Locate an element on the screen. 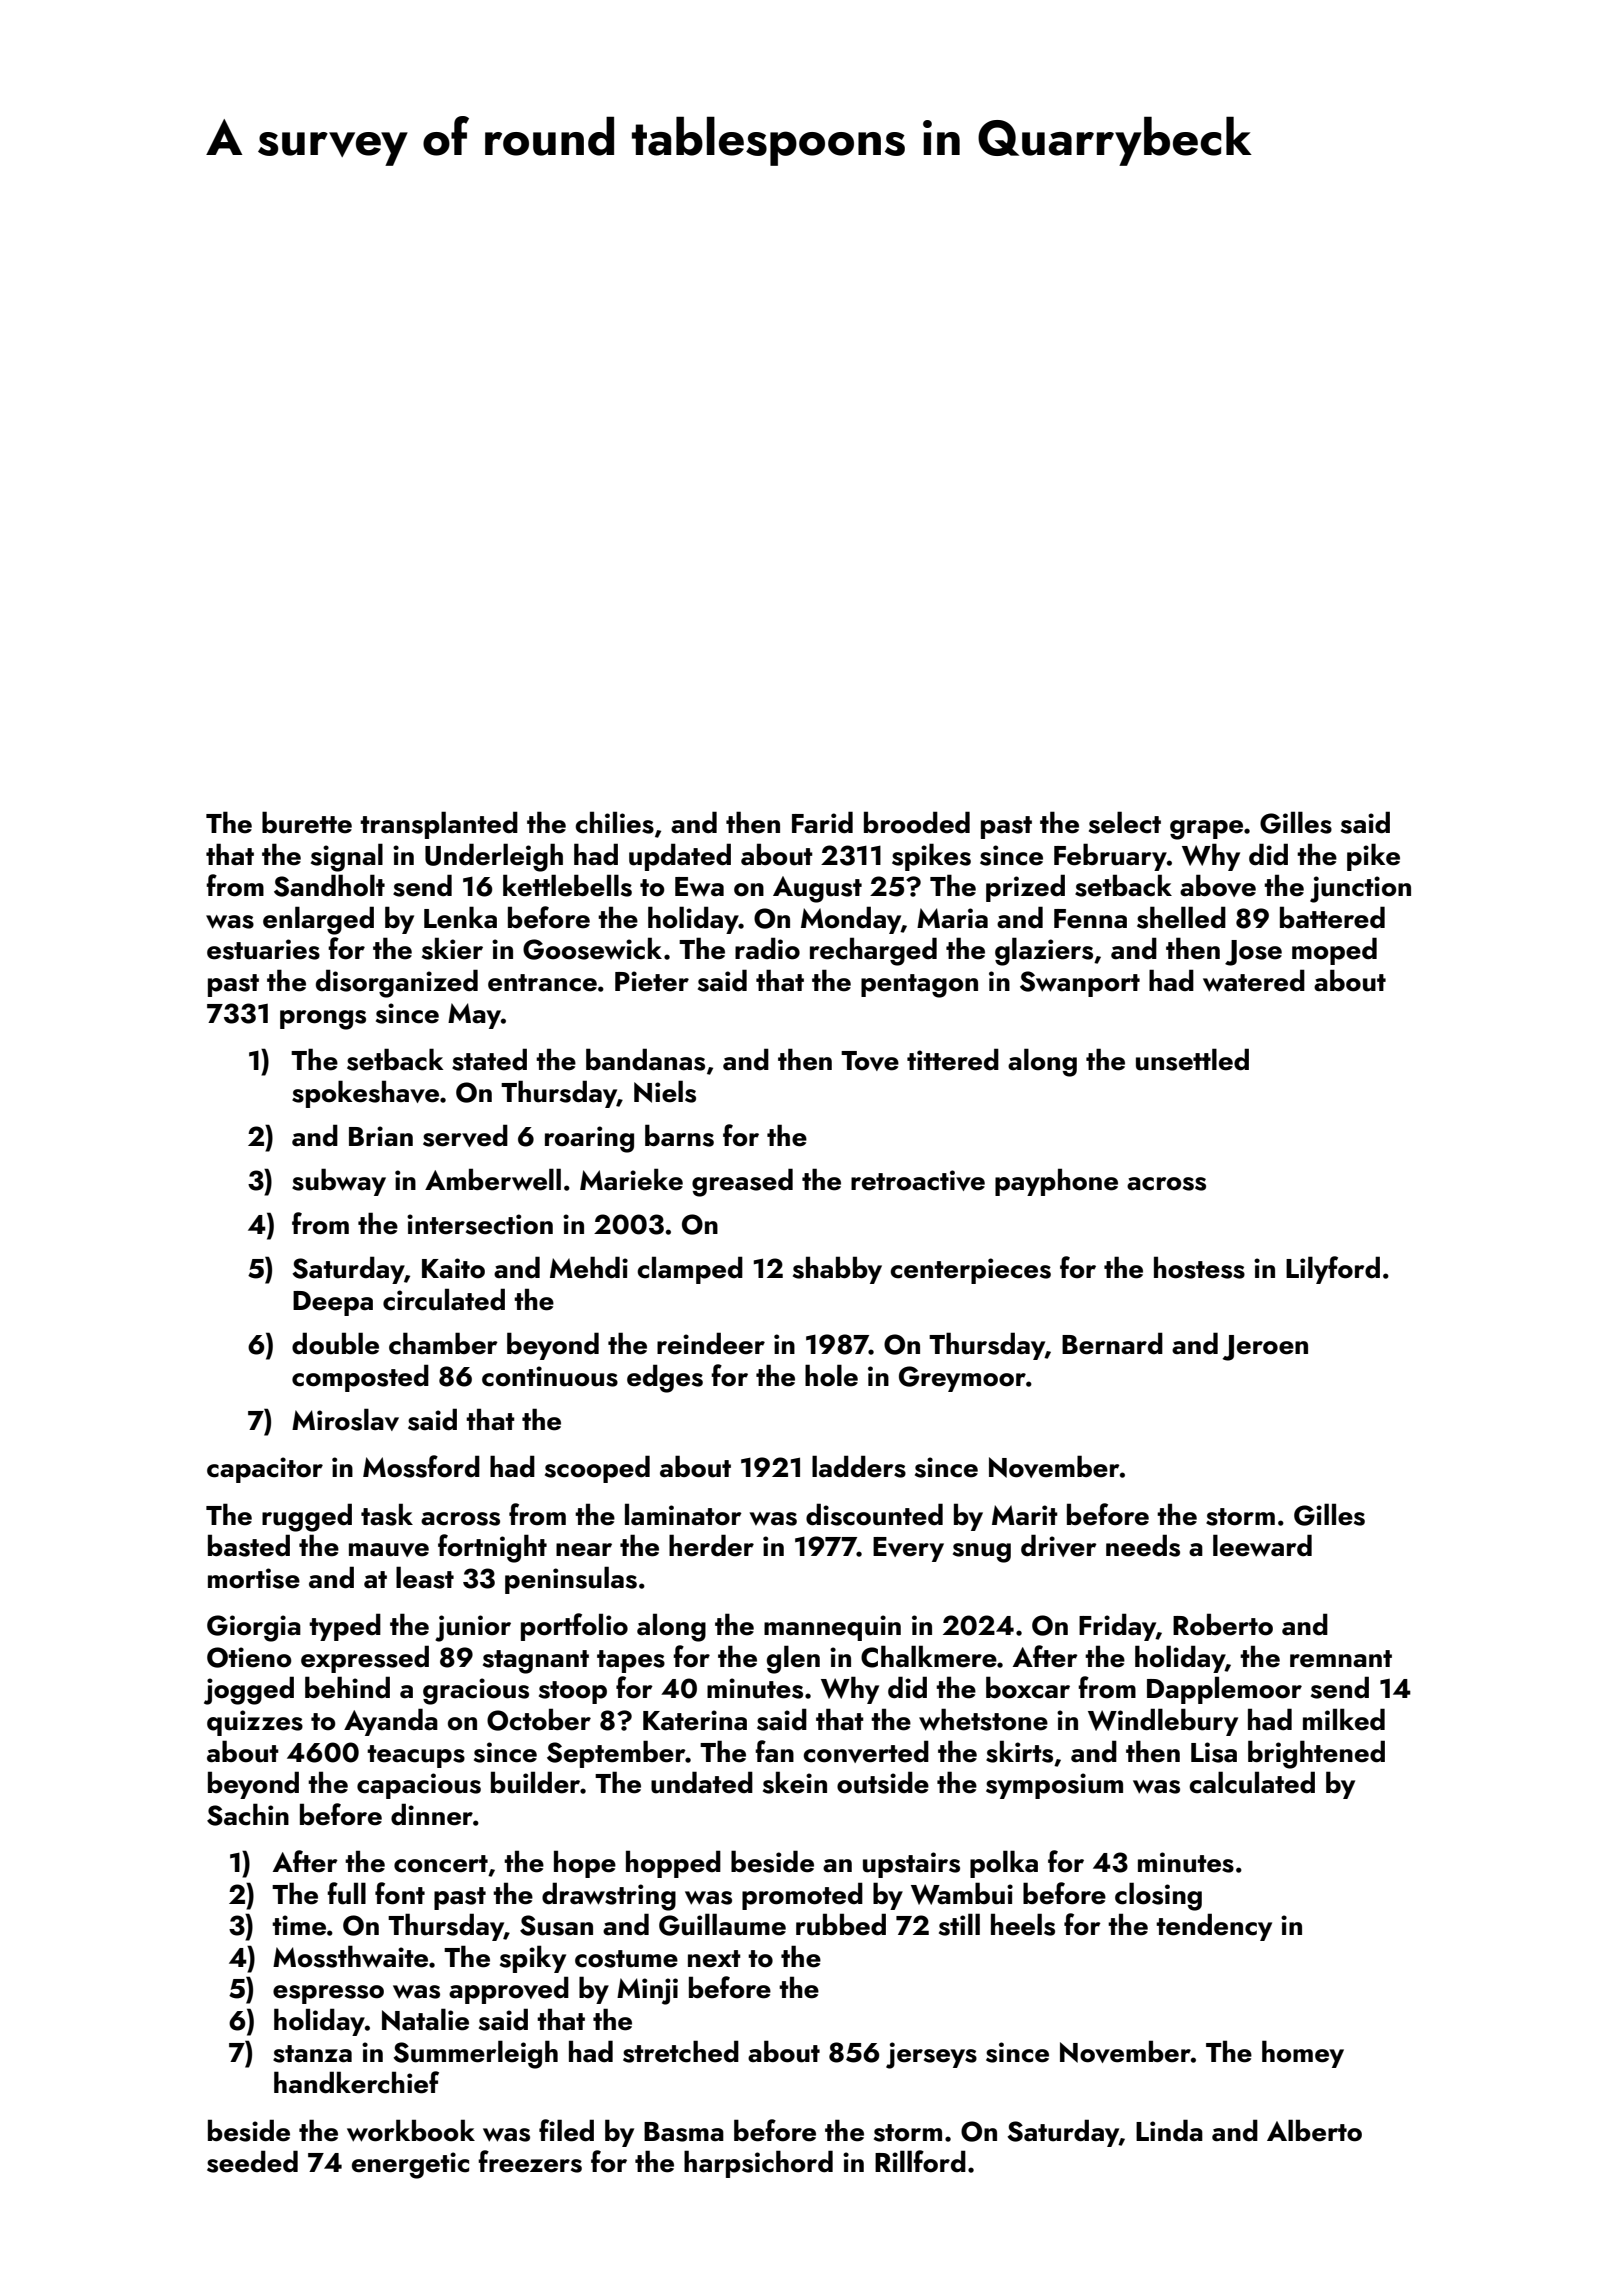  stoop is located at coordinates (573, 1692).
